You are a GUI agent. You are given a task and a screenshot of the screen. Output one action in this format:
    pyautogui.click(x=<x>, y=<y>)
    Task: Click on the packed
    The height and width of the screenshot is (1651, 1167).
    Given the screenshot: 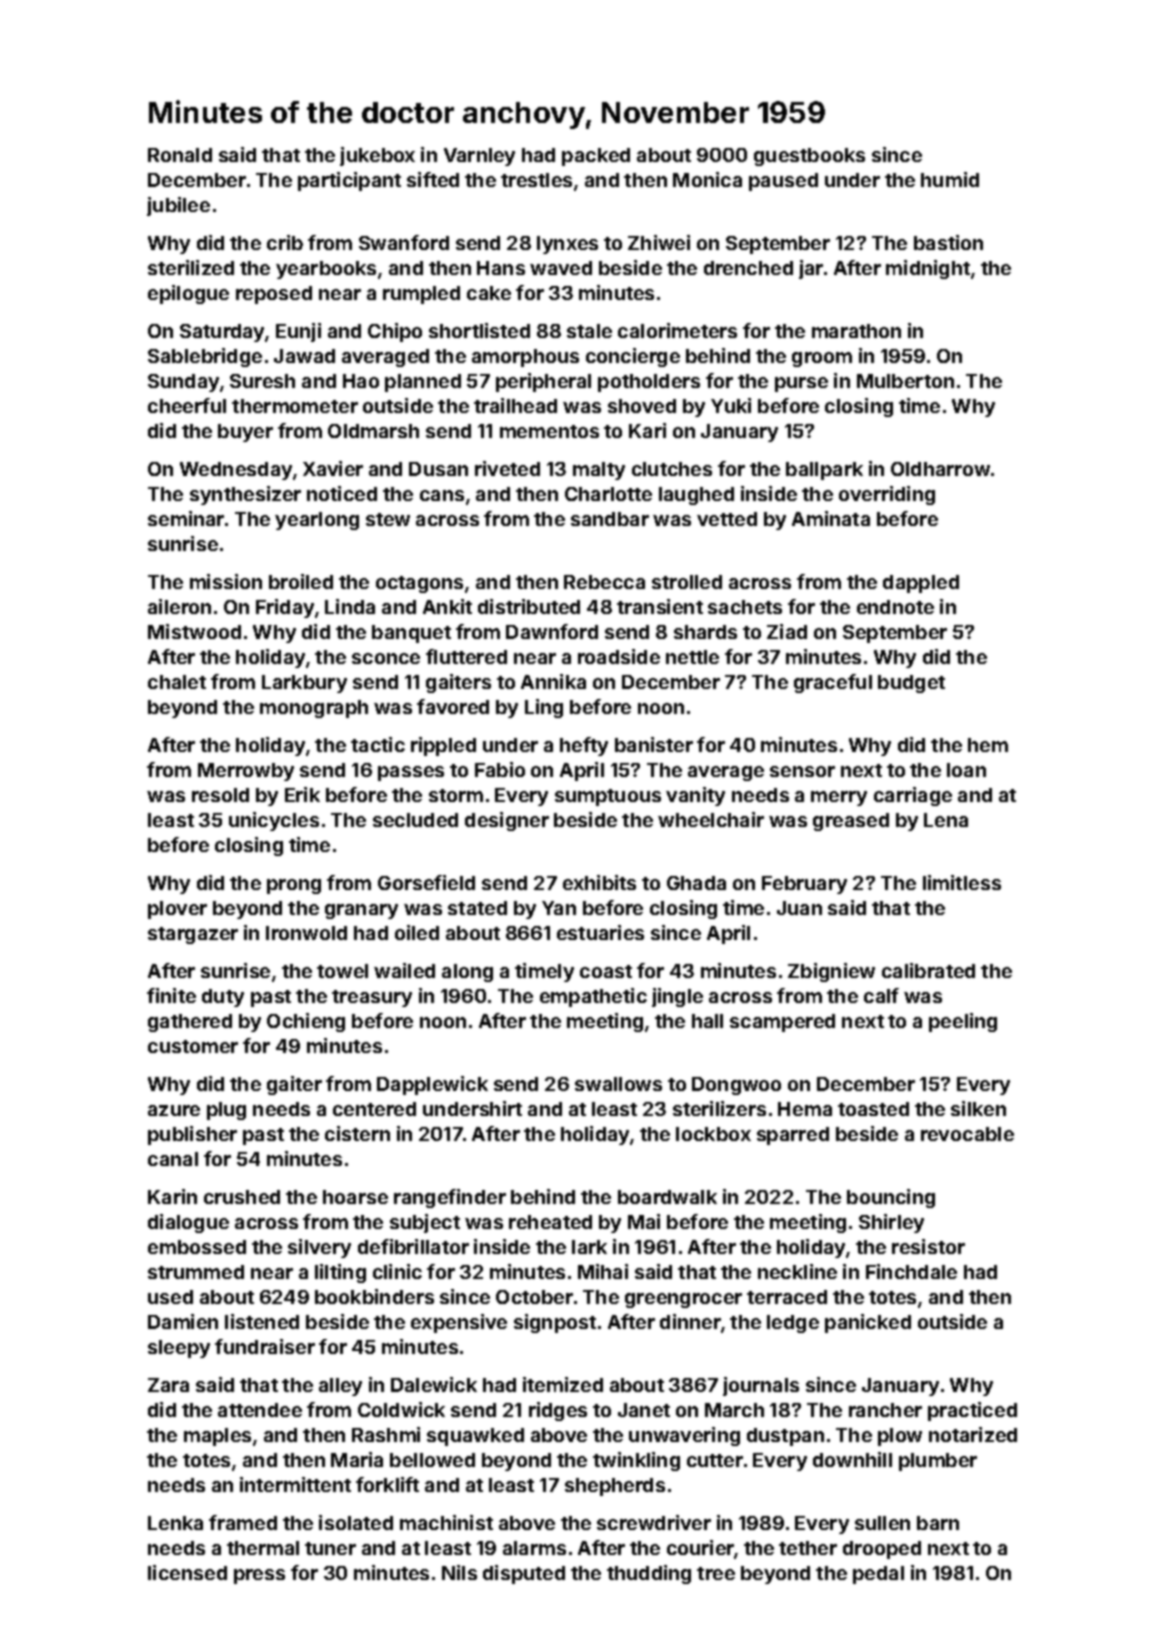 What is the action you would take?
    pyautogui.click(x=596, y=157)
